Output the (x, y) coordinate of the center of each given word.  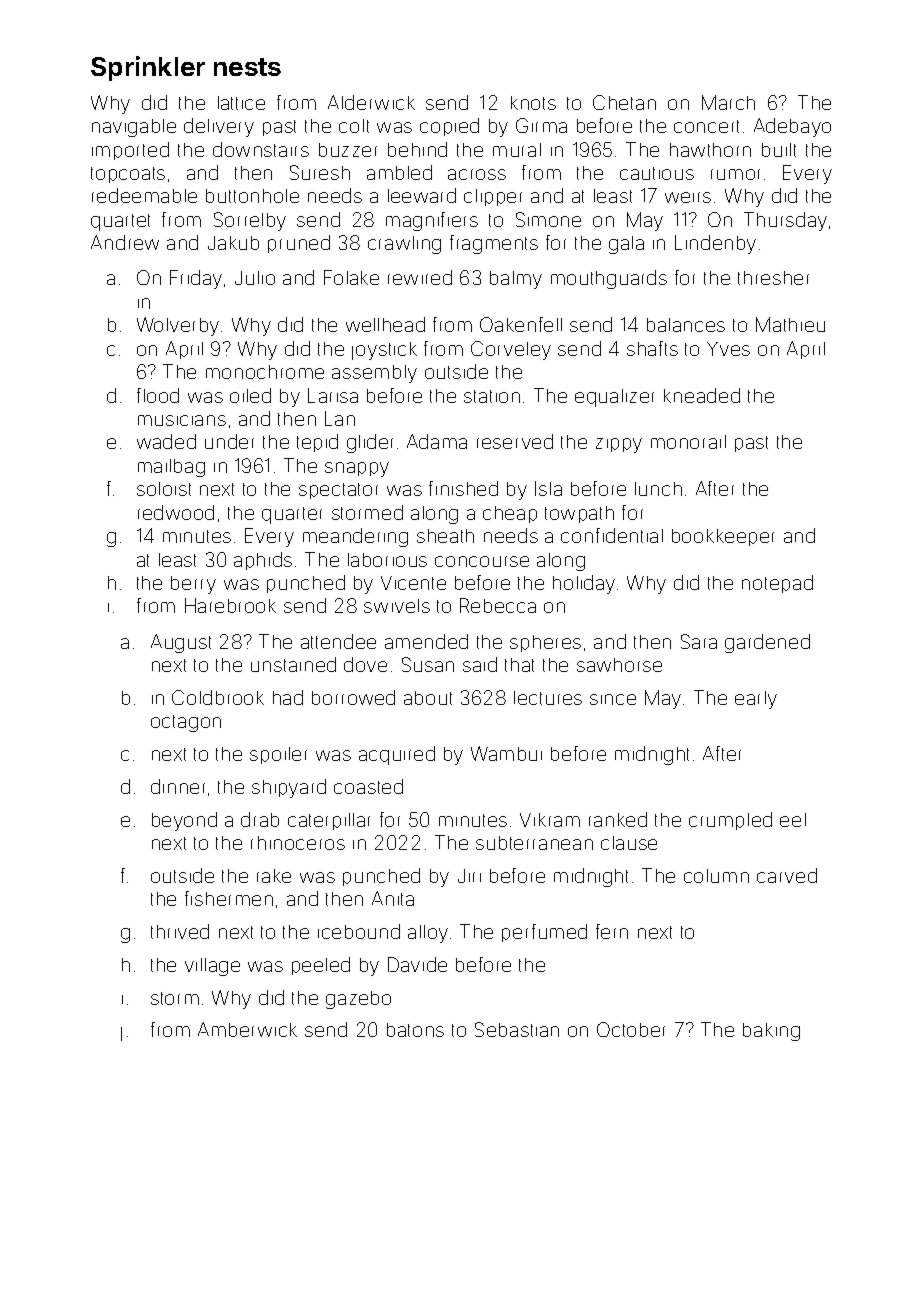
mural (517, 150)
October (631, 1029)
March (728, 102)
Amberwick (247, 1029)
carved (787, 875)
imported (130, 151)
